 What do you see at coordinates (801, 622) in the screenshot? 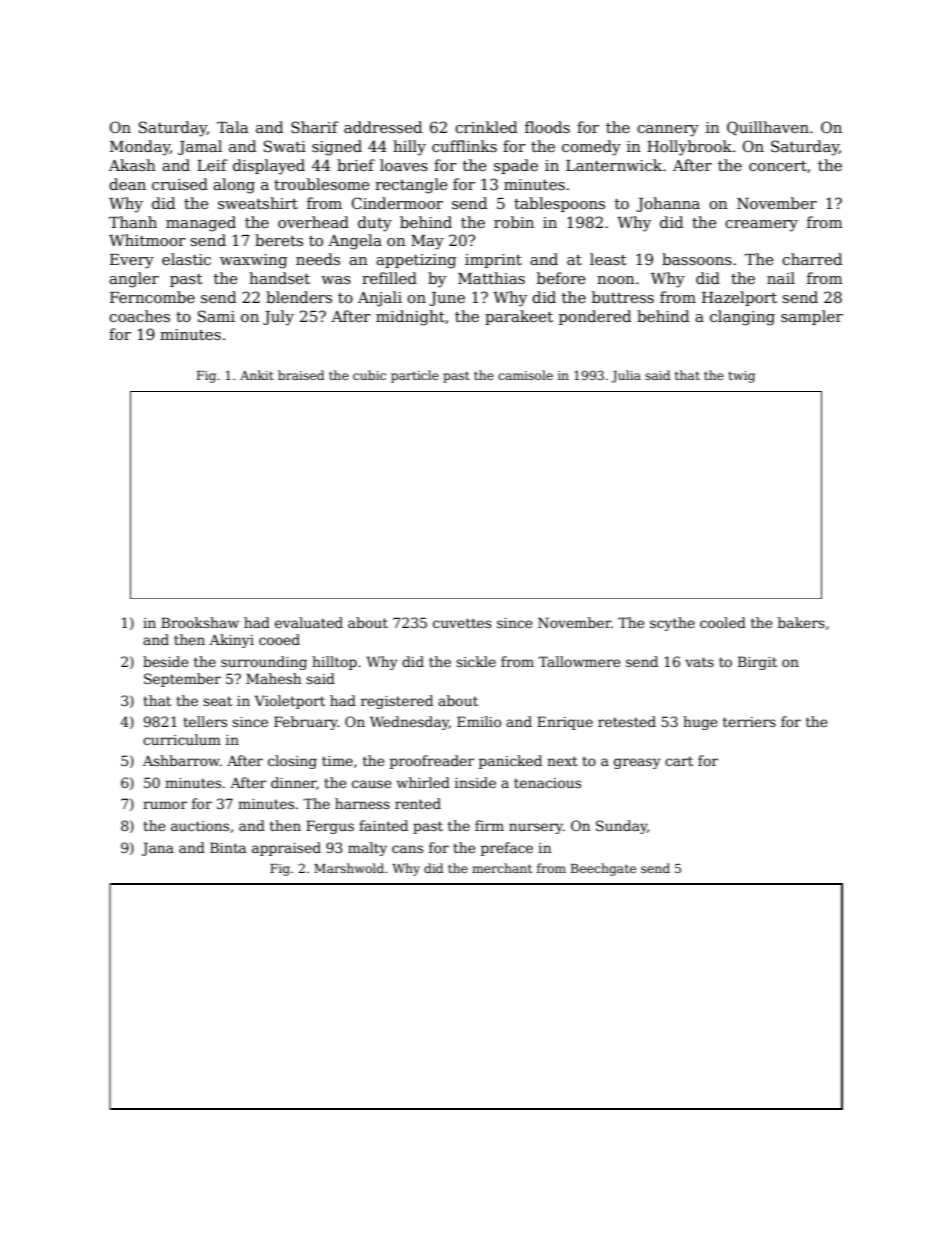
I see `bakers` at bounding box center [801, 622].
